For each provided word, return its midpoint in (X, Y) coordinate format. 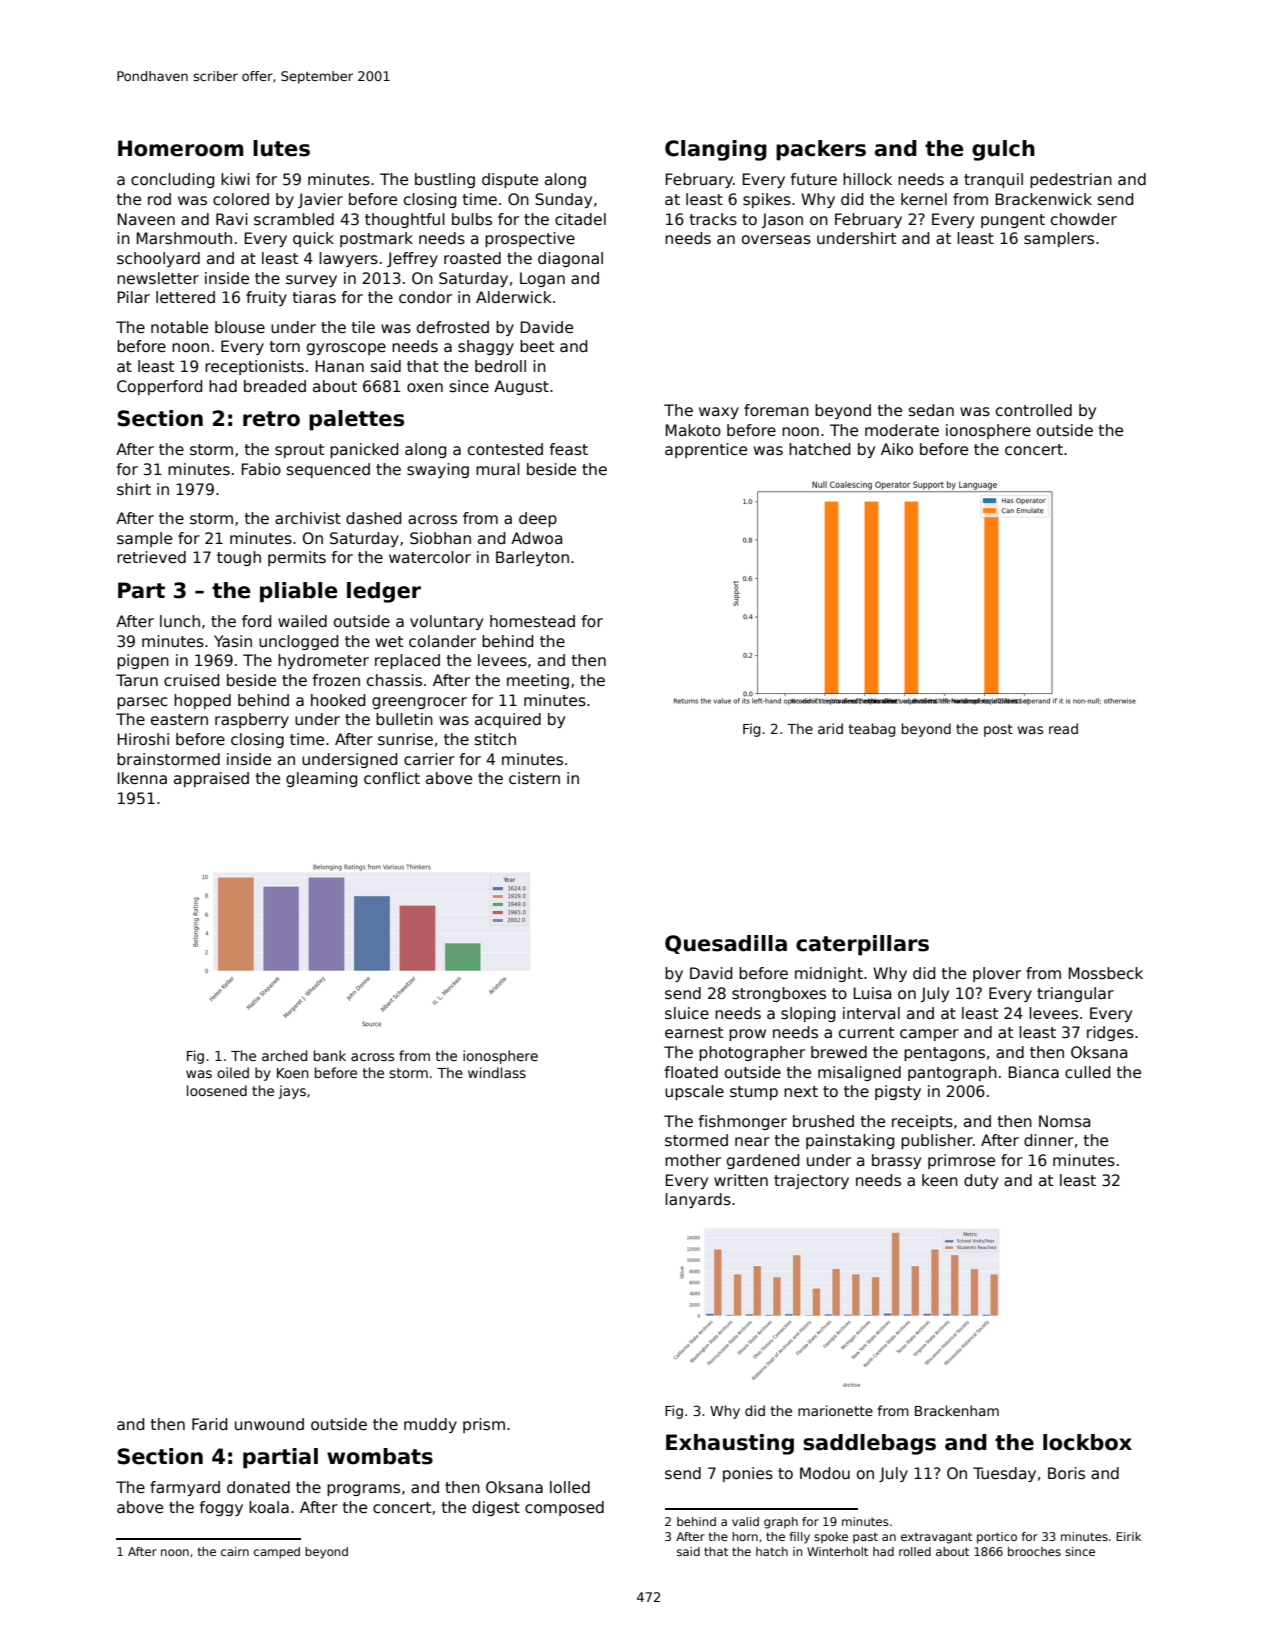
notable (179, 327)
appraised (211, 779)
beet (537, 346)
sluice (687, 1013)
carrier (429, 759)
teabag (872, 730)
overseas (776, 240)
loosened (217, 1090)
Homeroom (180, 148)
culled (1088, 1072)
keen (940, 1180)
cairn (235, 1551)
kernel (924, 199)
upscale (694, 1092)
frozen (336, 680)
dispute (510, 180)
